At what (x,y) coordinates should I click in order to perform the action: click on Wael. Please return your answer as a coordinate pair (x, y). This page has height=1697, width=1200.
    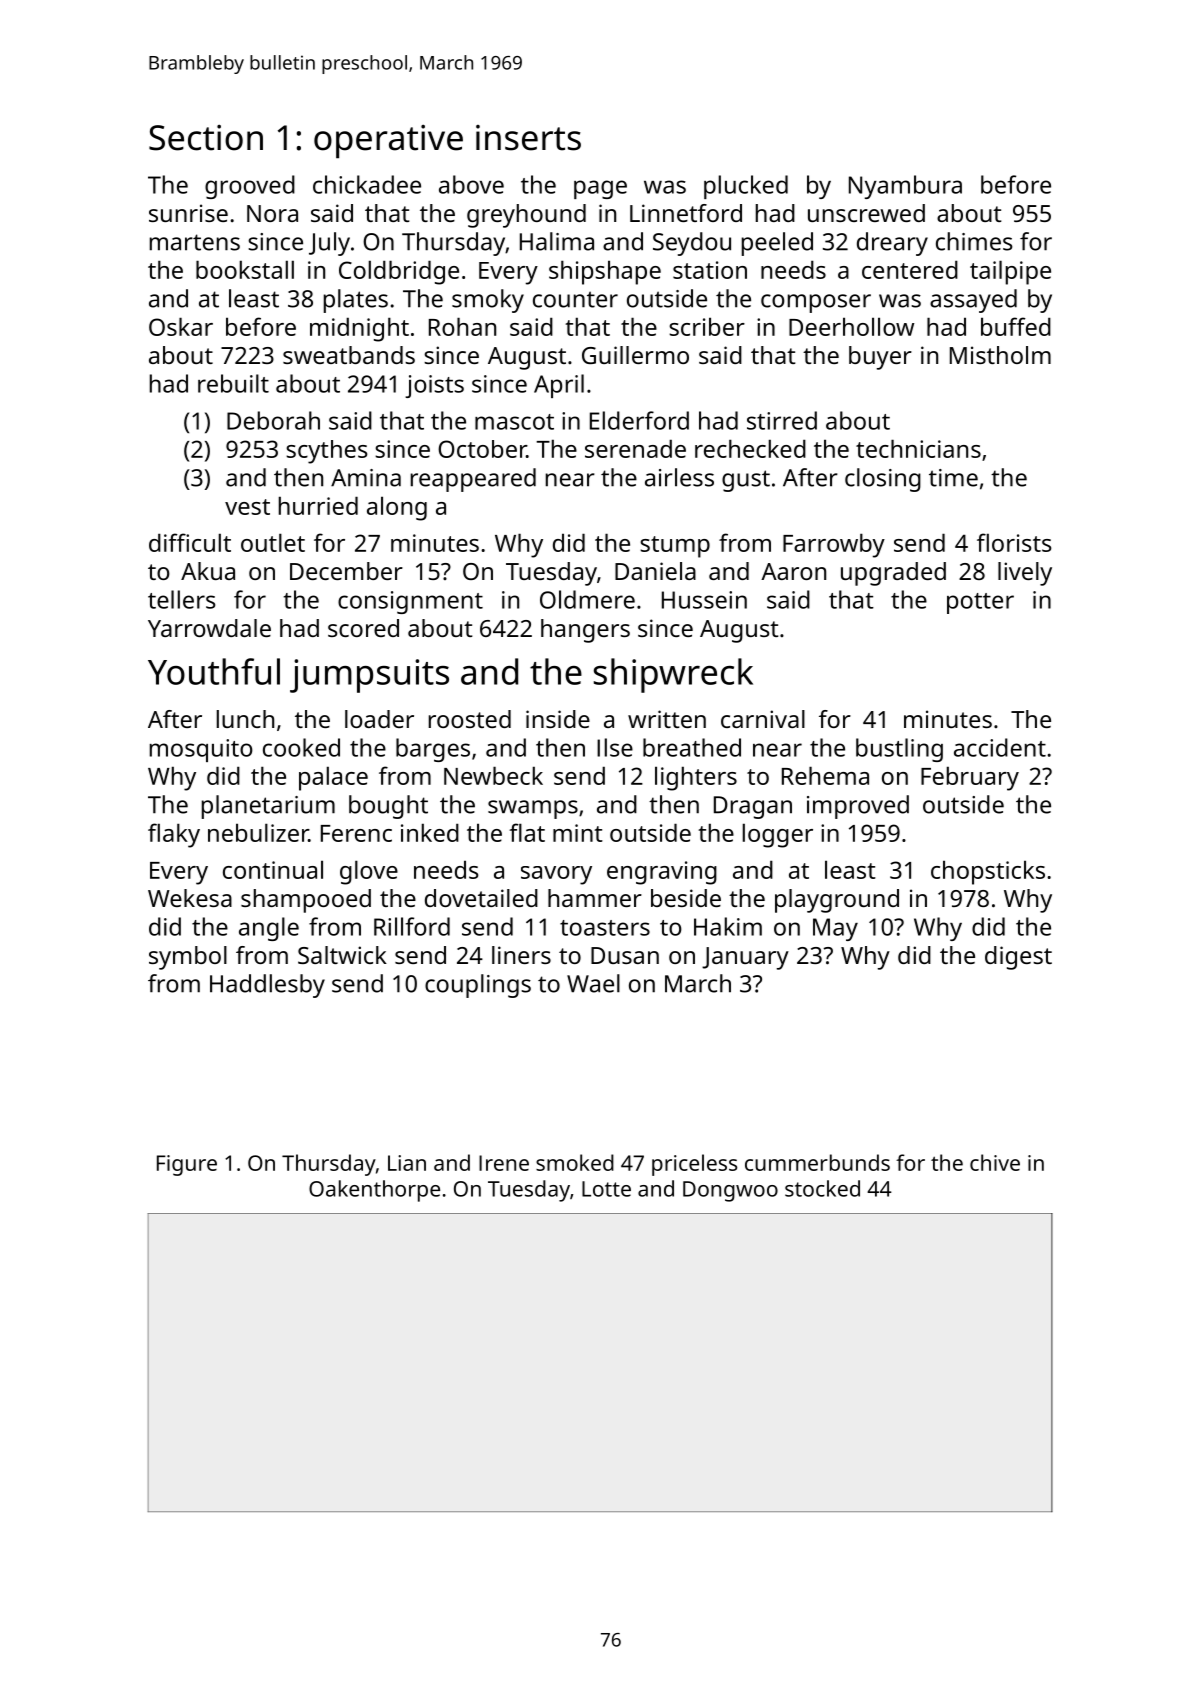
    Looking at the image, I should click on (593, 983).
